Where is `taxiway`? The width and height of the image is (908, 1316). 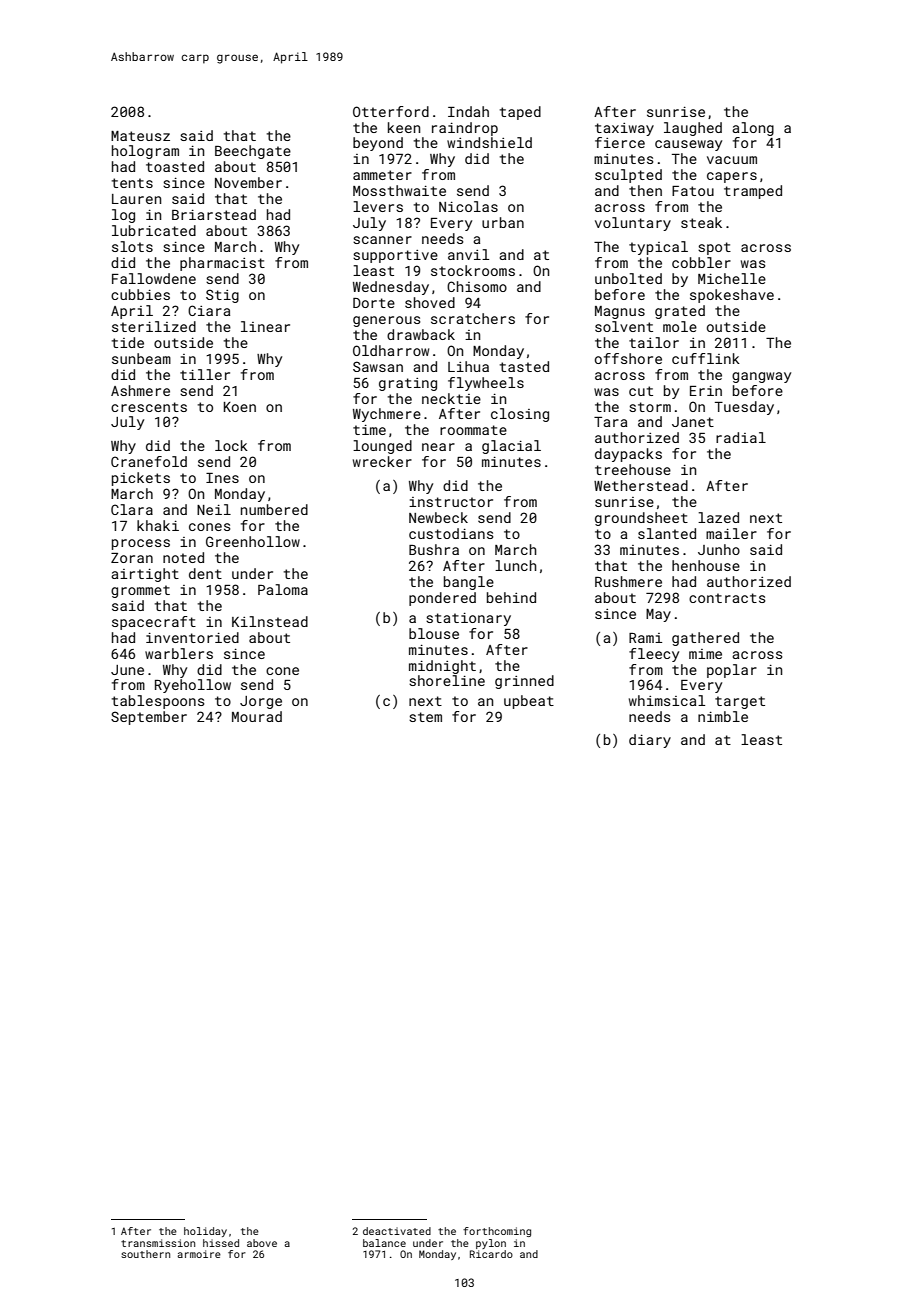 taxiway is located at coordinates (624, 129).
